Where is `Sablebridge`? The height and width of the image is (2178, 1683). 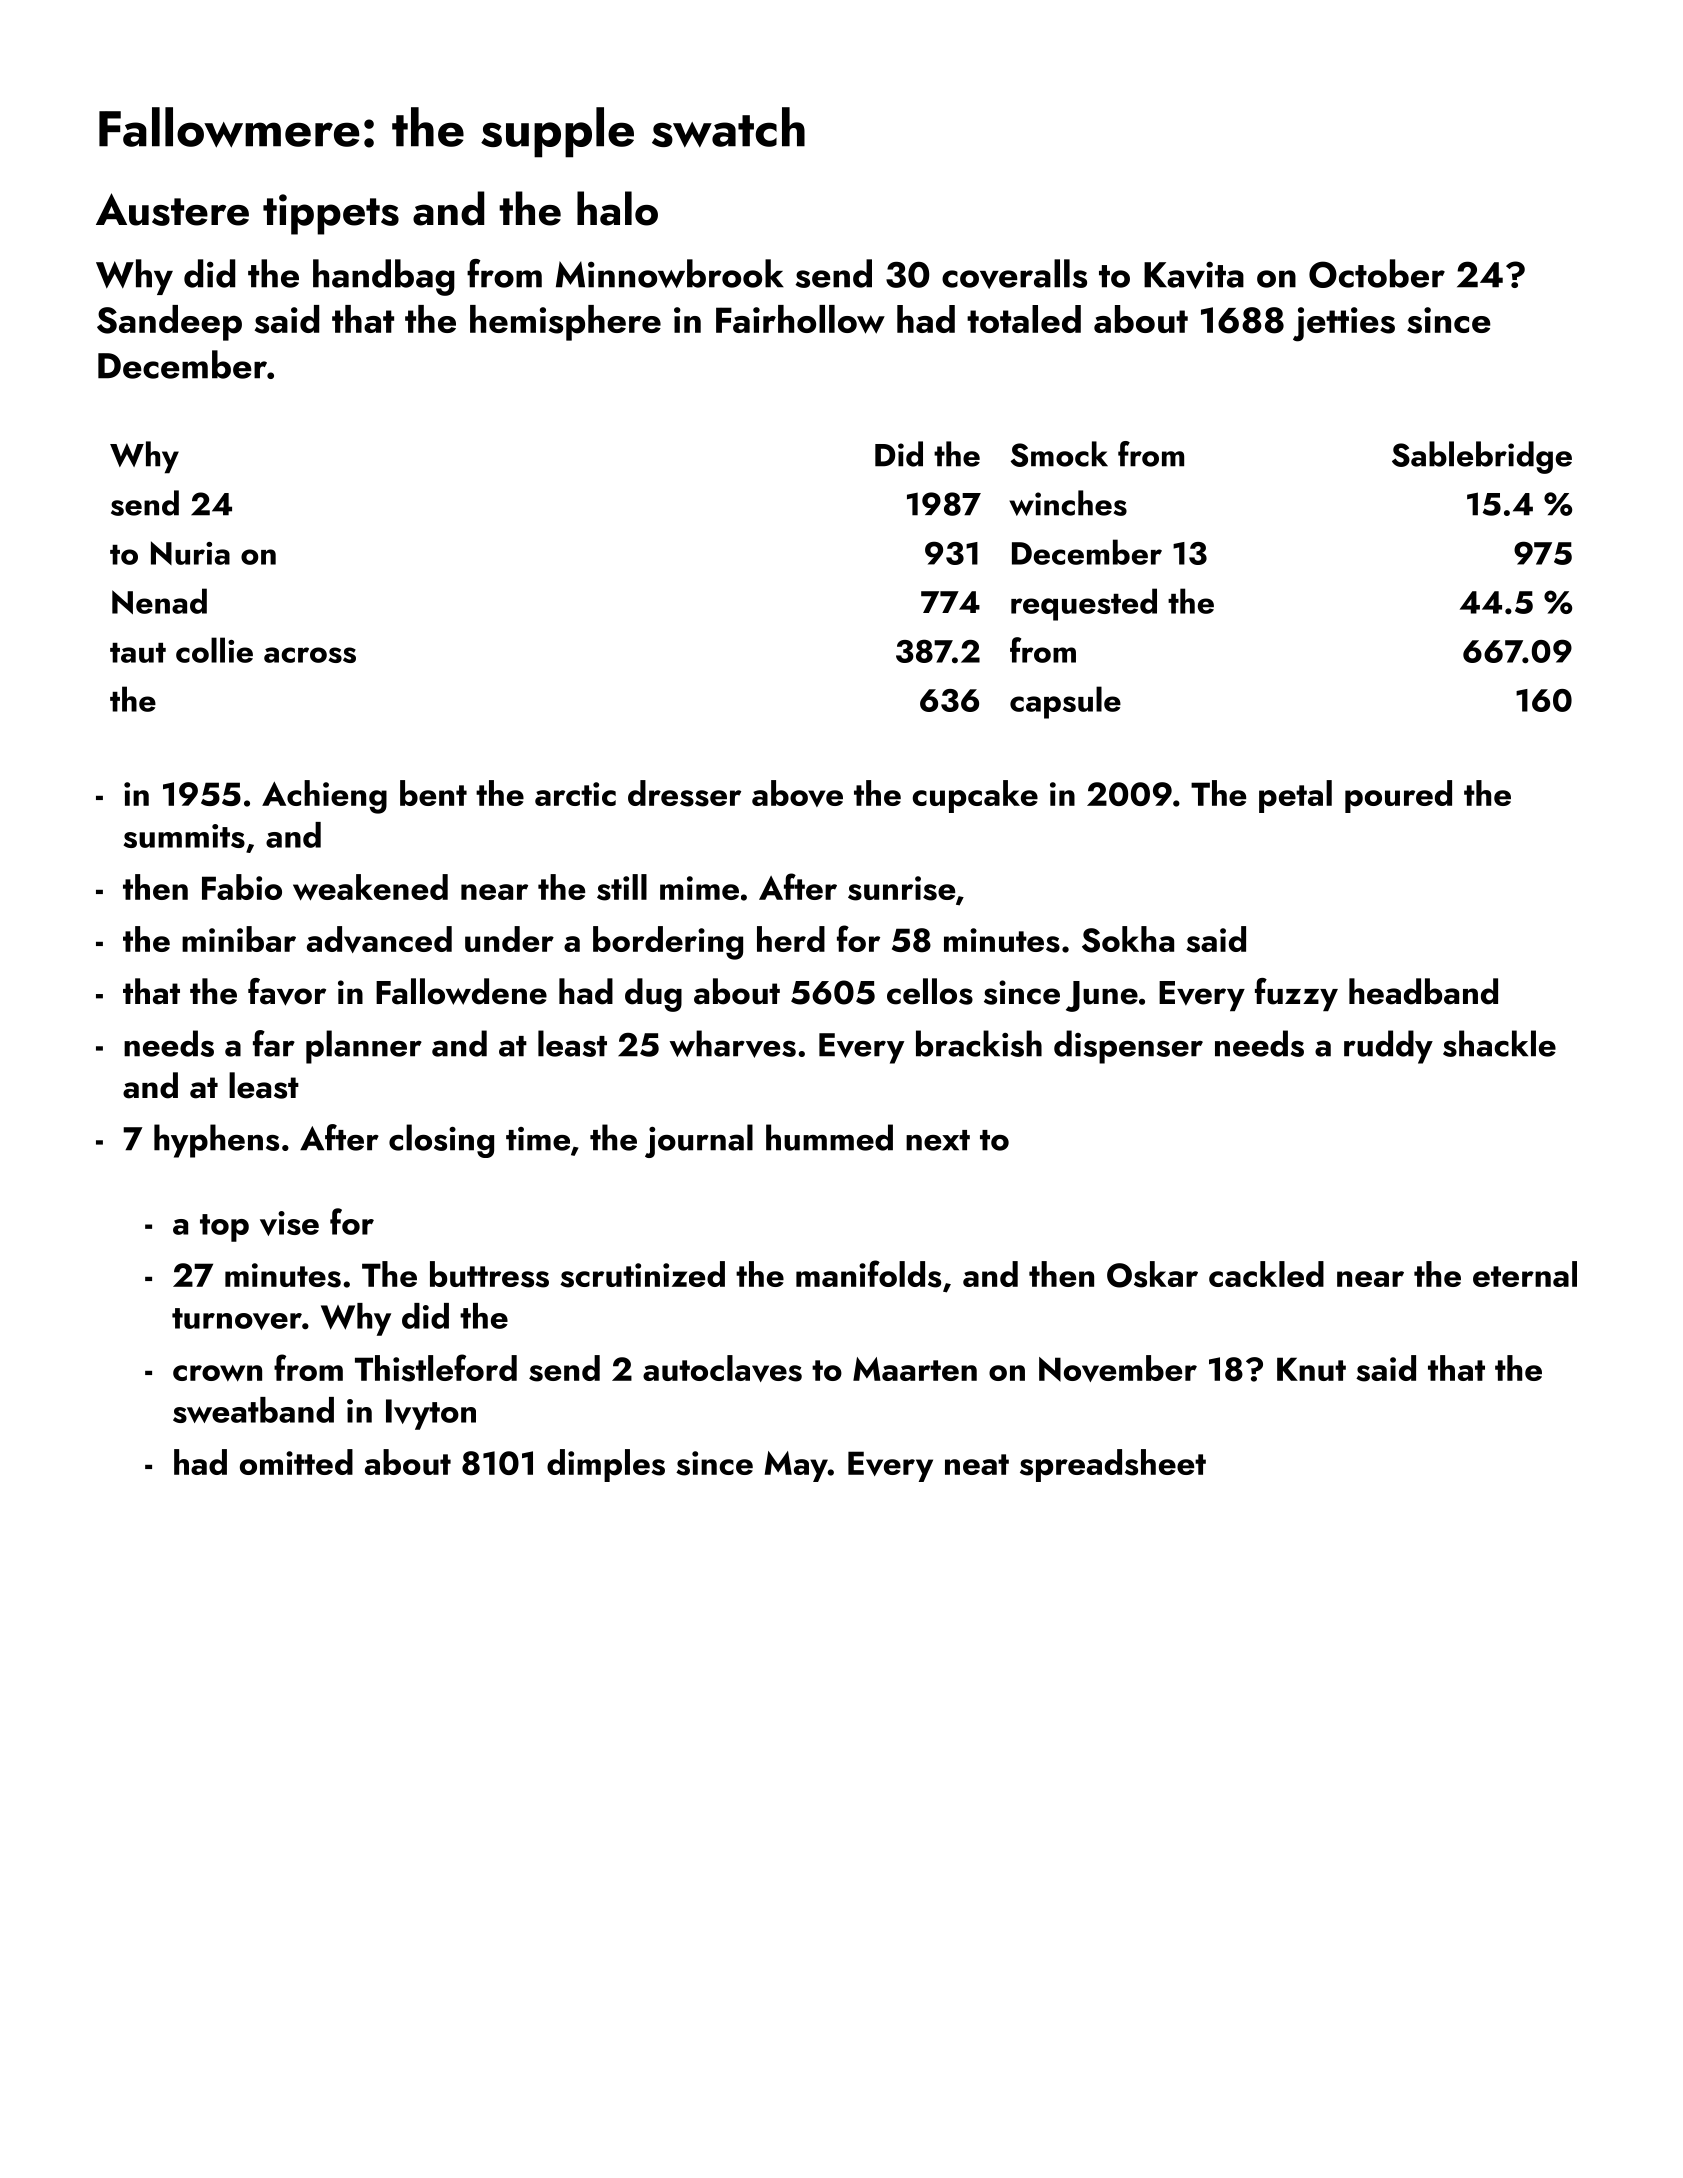 Sablebridge is located at coordinates (1482, 457).
